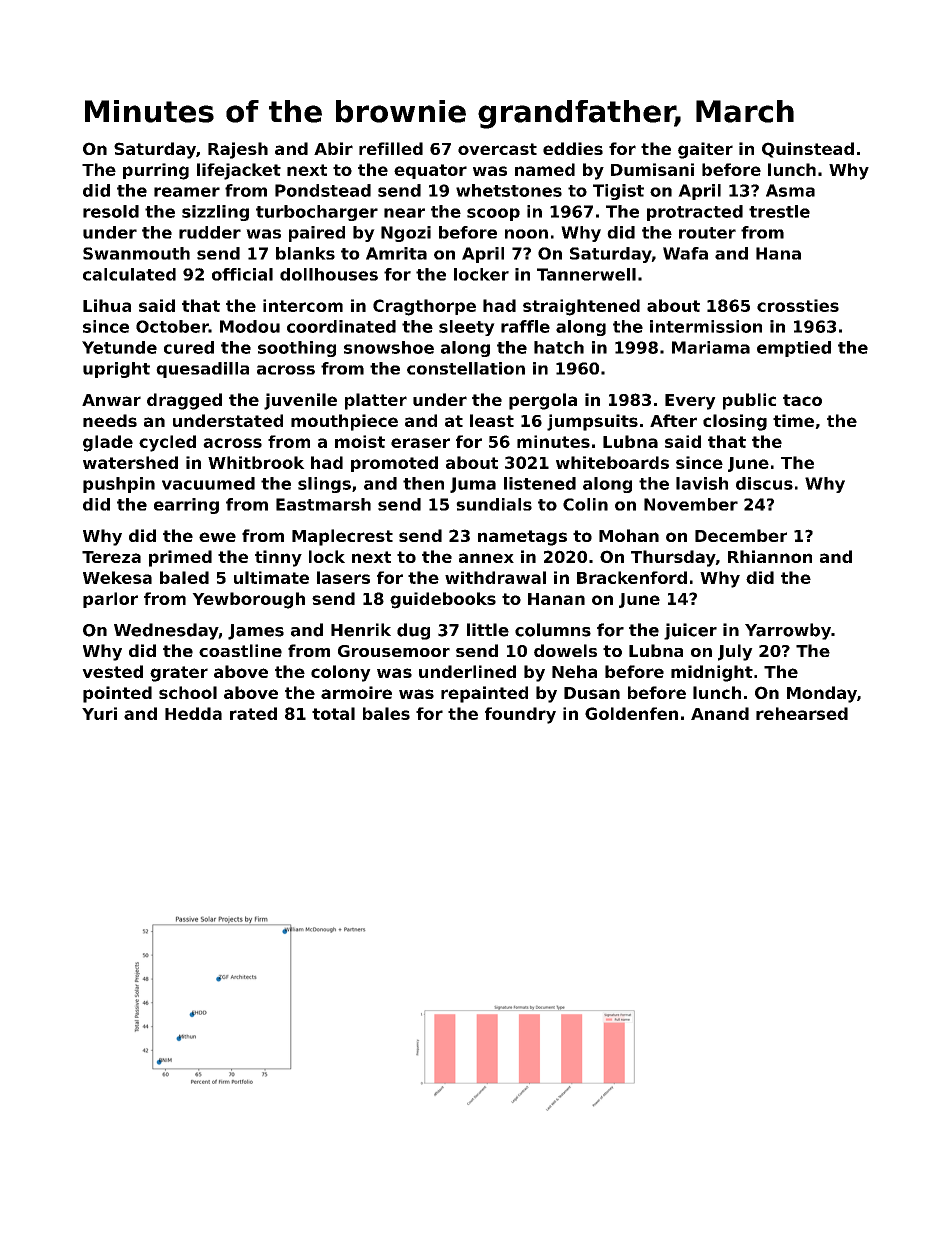 The height and width of the page is (1233, 952). What do you see at coordinates (424, 307) in the page?
I see `Cragthorpe` at bounding box center [424, 307].
